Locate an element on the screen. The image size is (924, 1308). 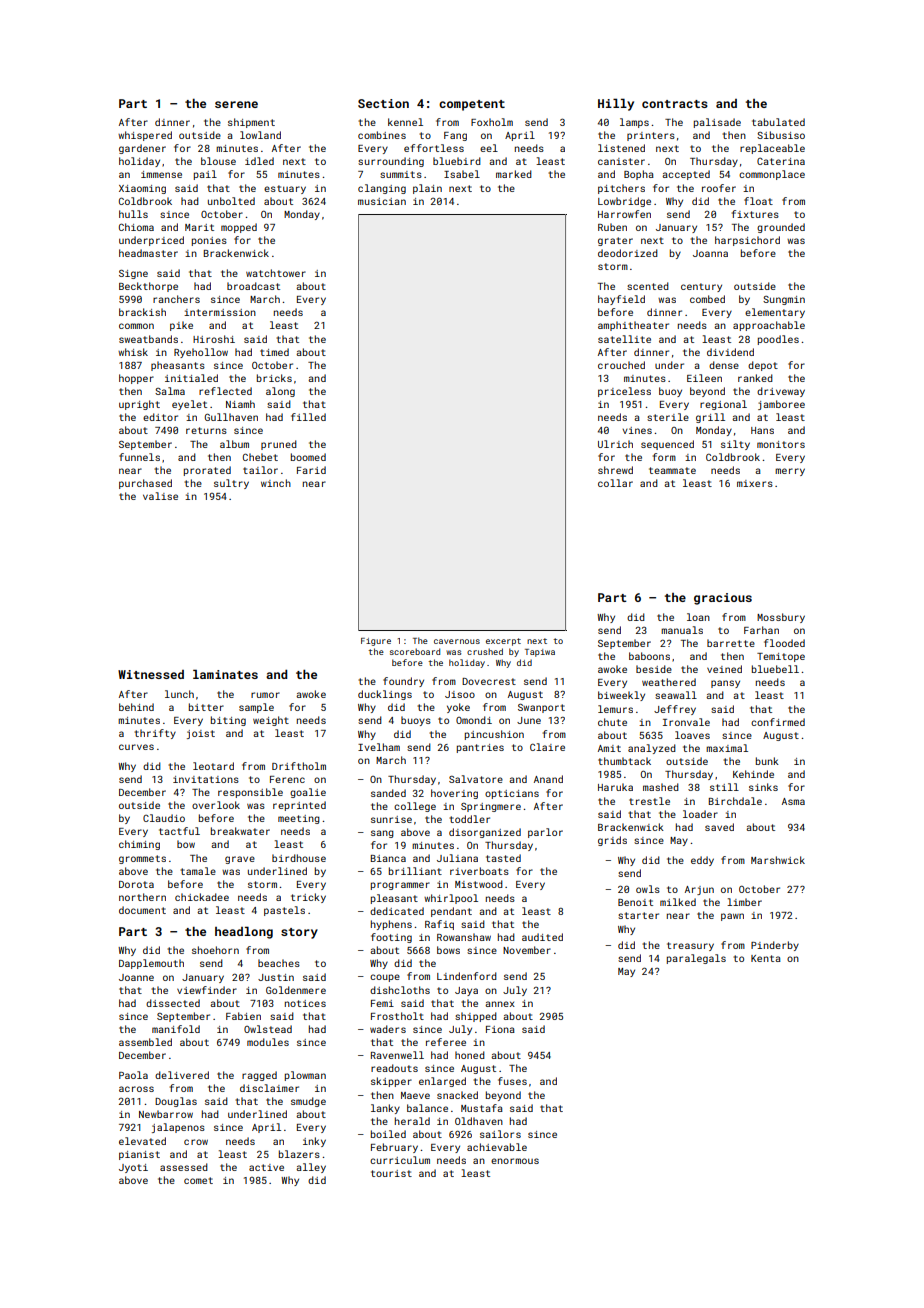
sunrise is located at coordinates (391, 819).
